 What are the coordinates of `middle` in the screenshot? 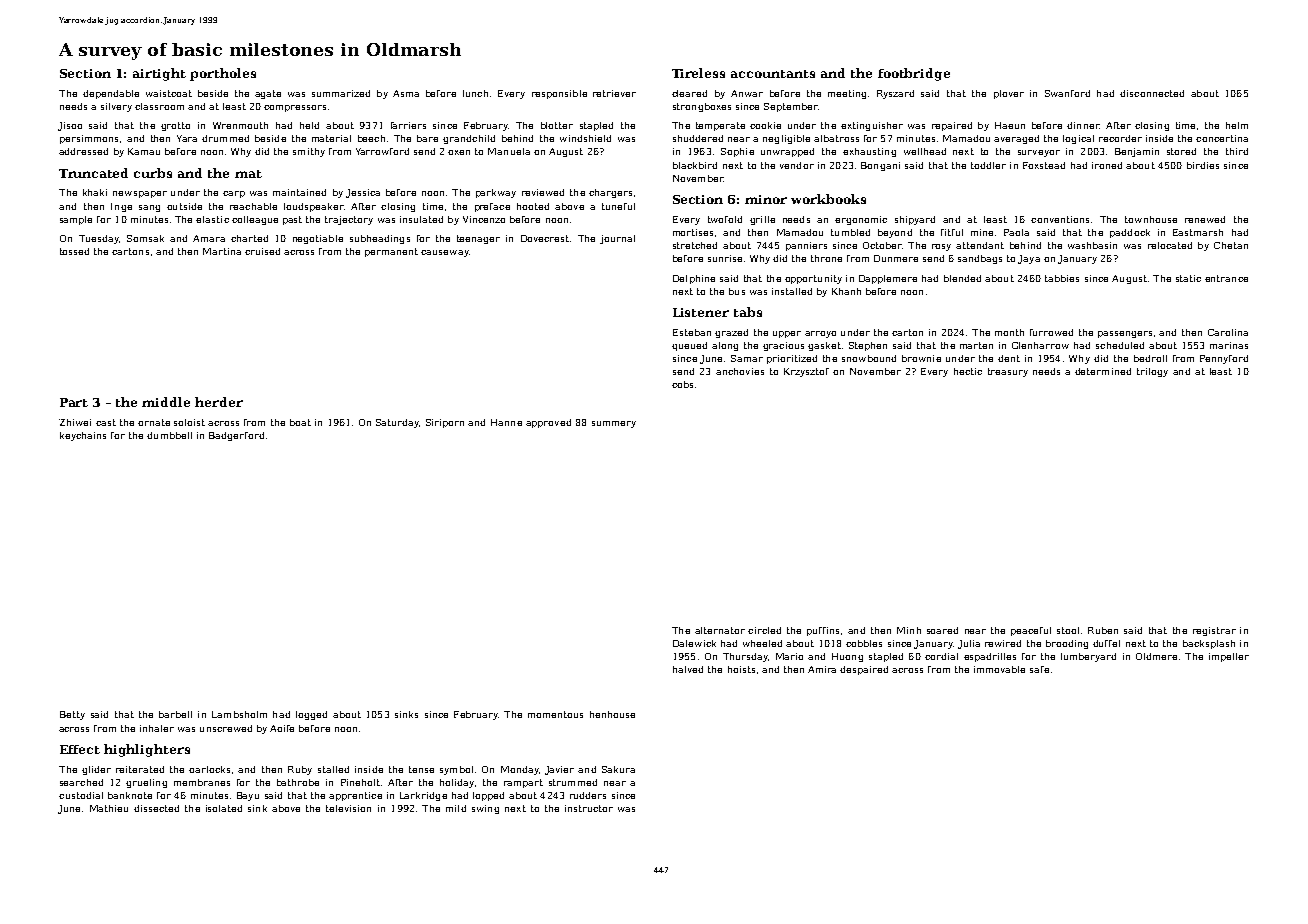 It's located at (166, 402).
